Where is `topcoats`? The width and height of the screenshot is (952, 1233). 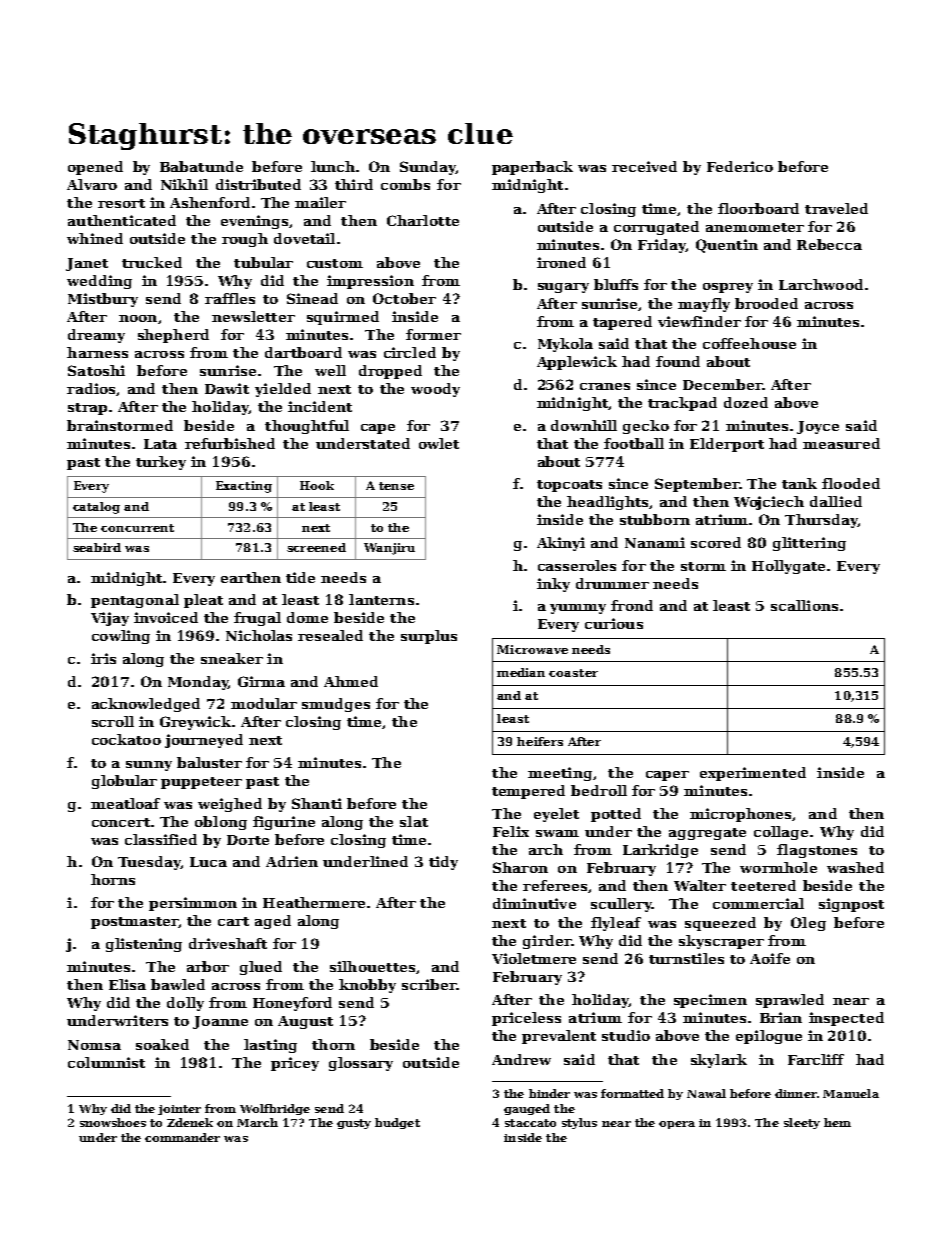
topcoats is located at coordinates (569, 486).
